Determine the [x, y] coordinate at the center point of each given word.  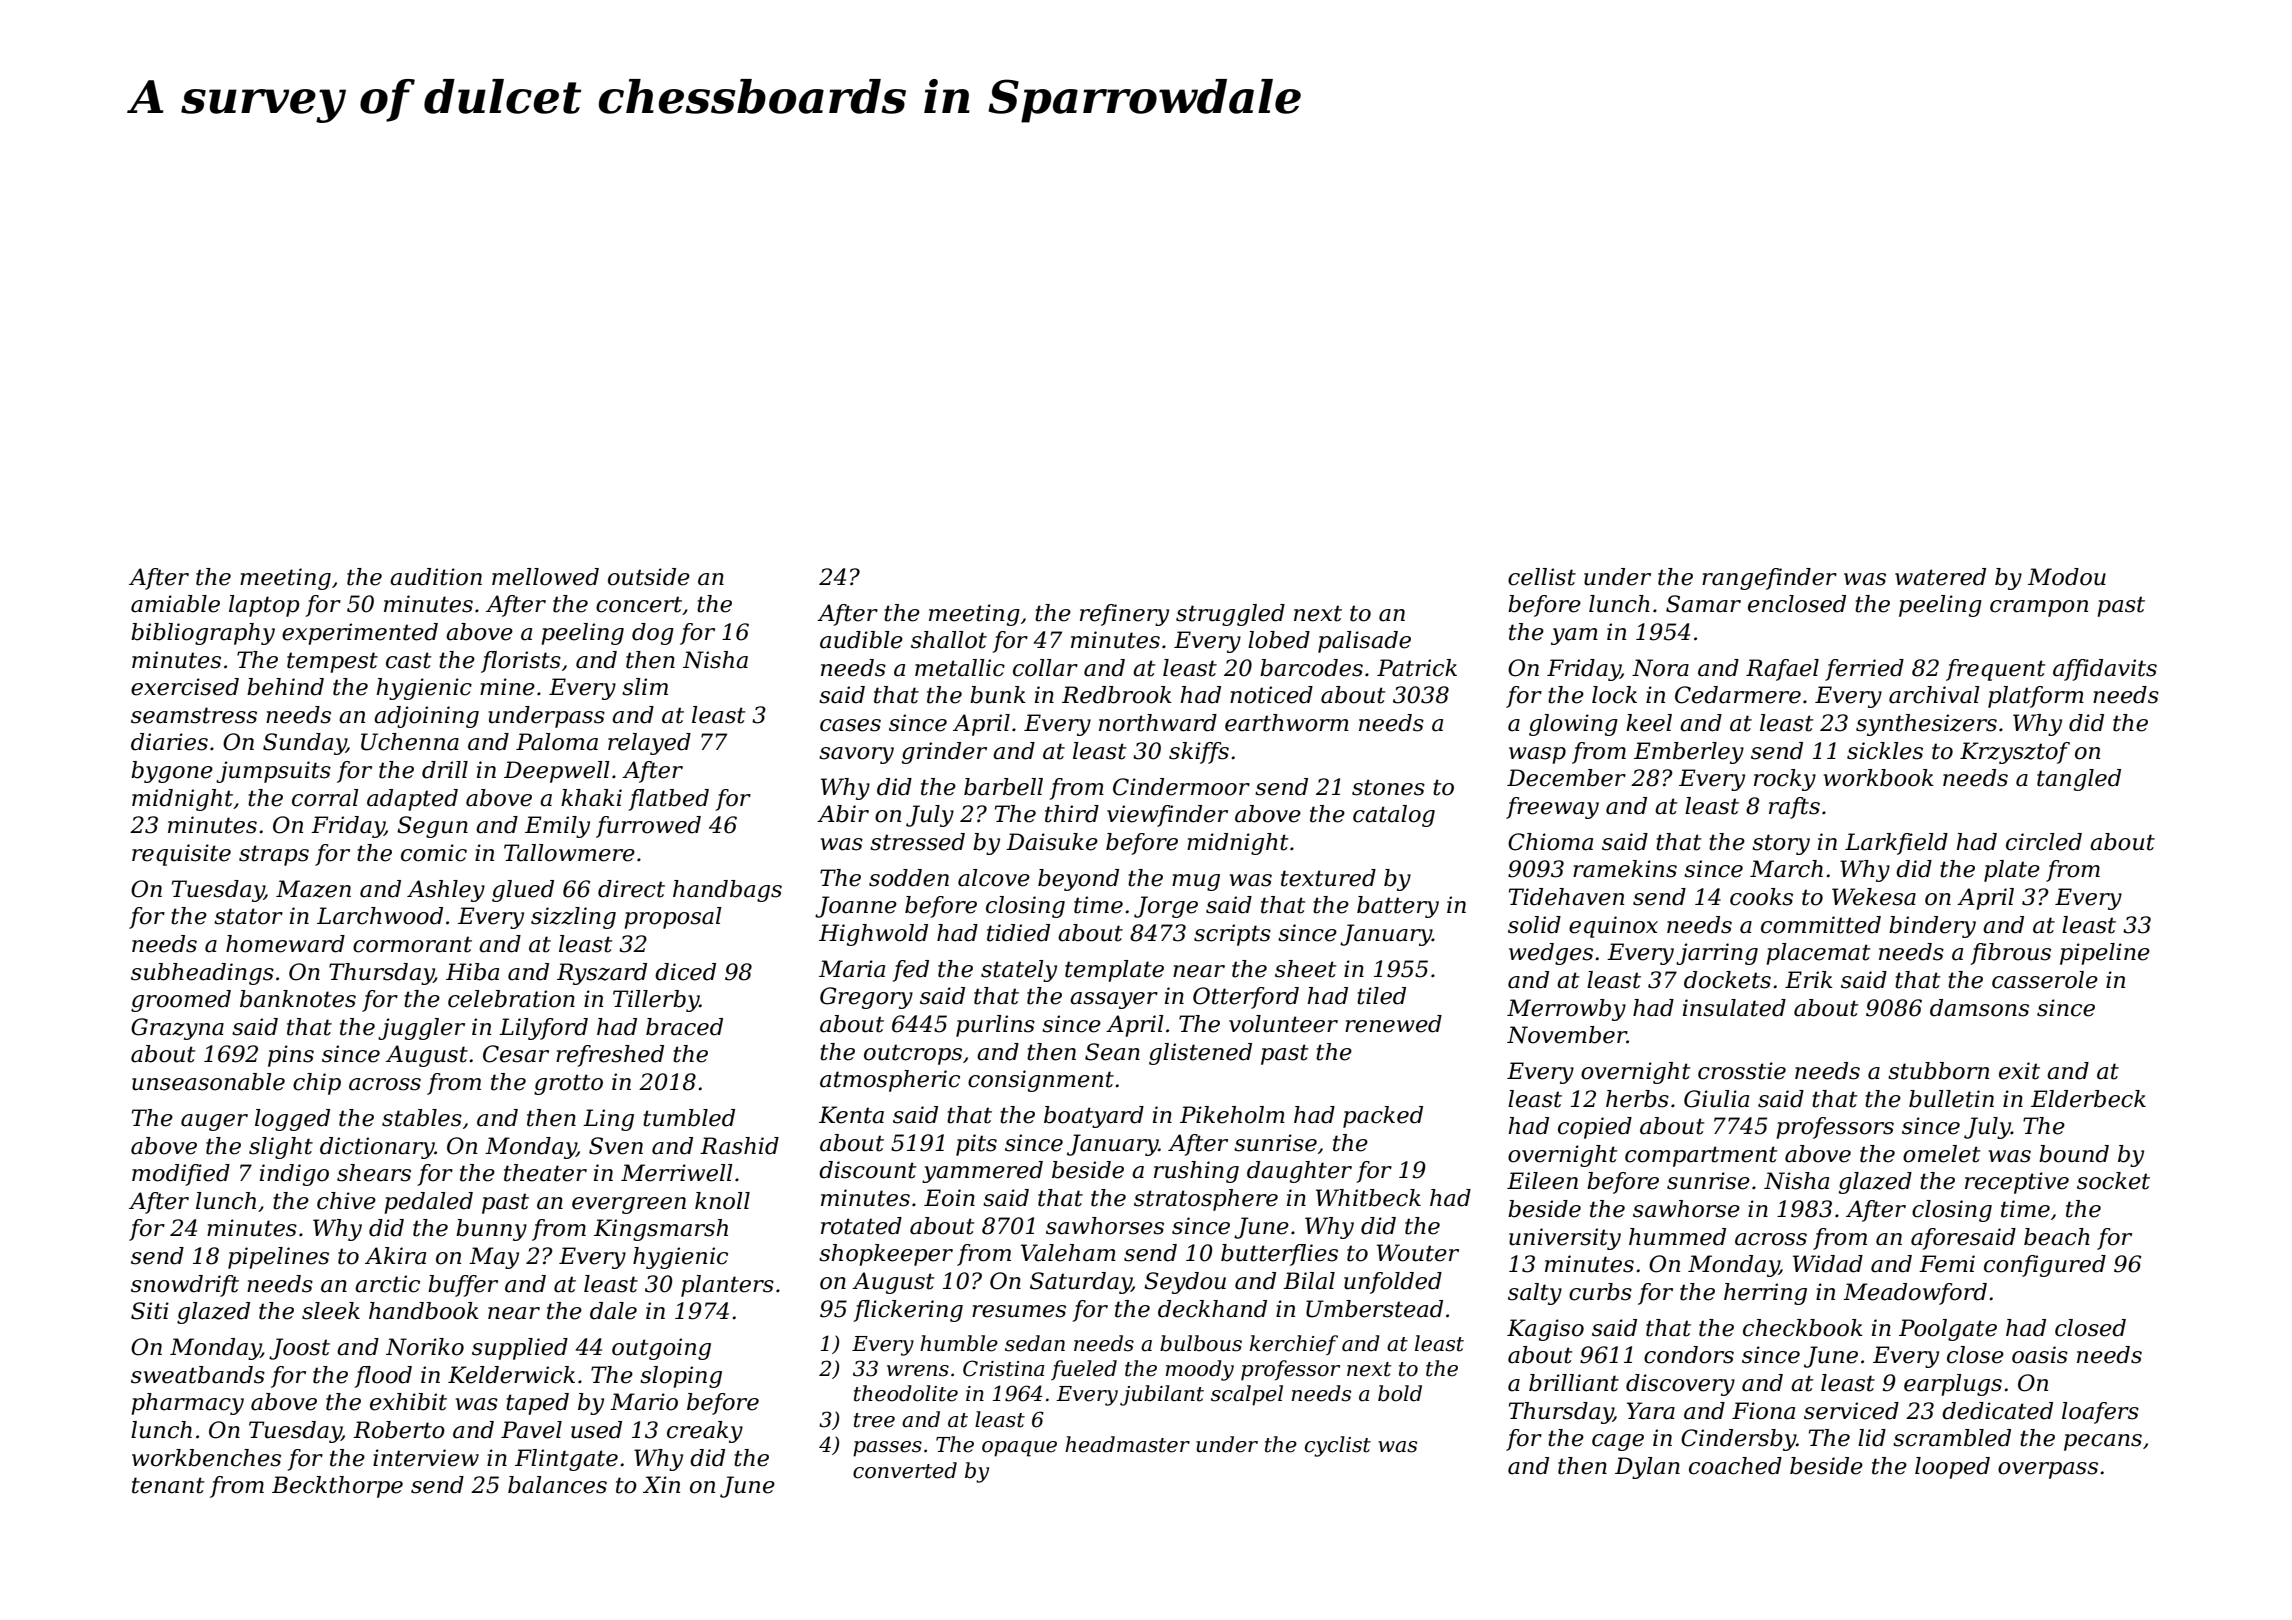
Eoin [949, 1198]
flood [383, 1377]
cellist [1542, 577]
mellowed [545, 577]
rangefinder [1769, 579]
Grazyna [177, 1029]
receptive [2017, 1183]
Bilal [1309, 1281]
